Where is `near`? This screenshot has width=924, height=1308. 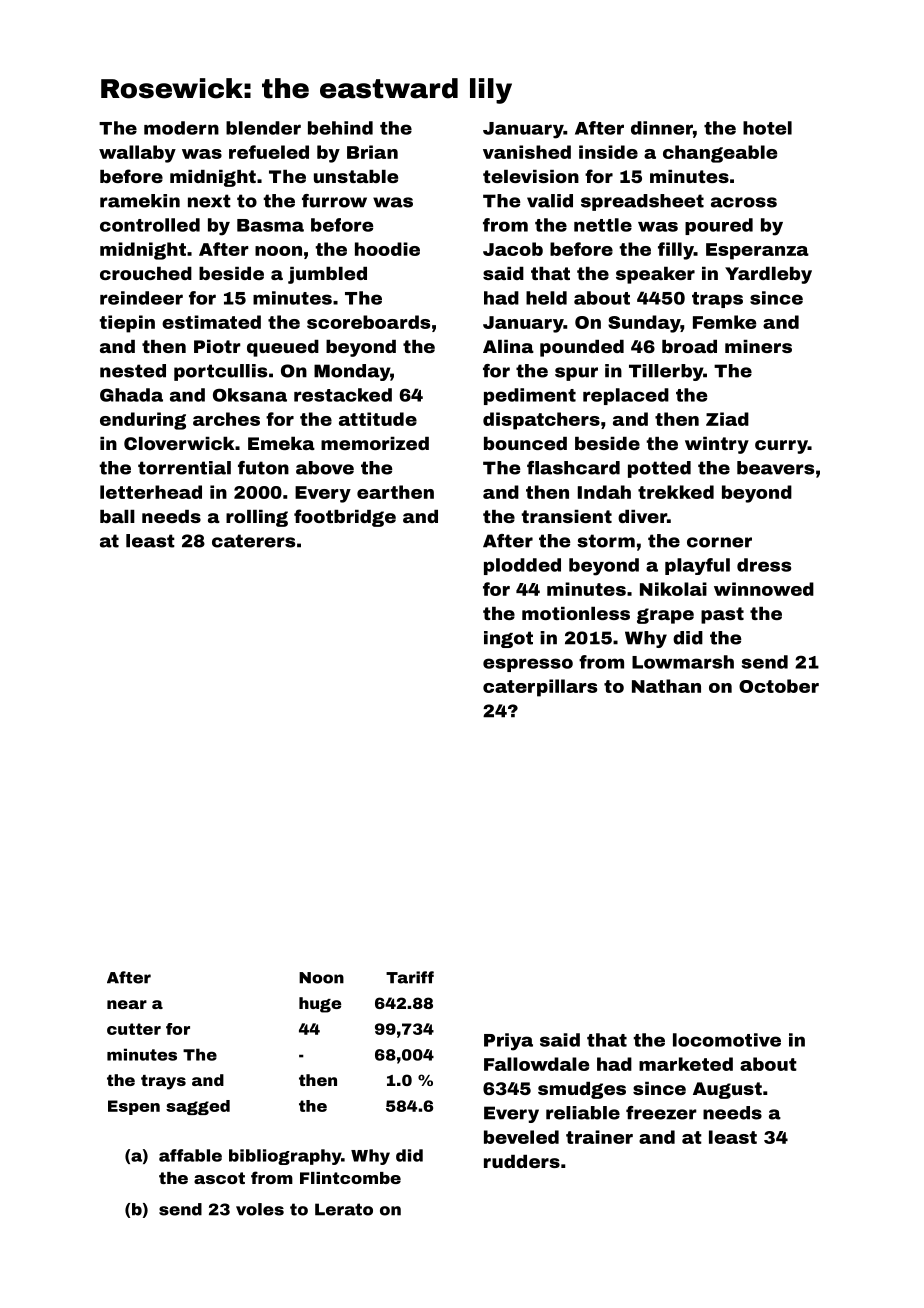 near is located at coordinates (127, 1004).
